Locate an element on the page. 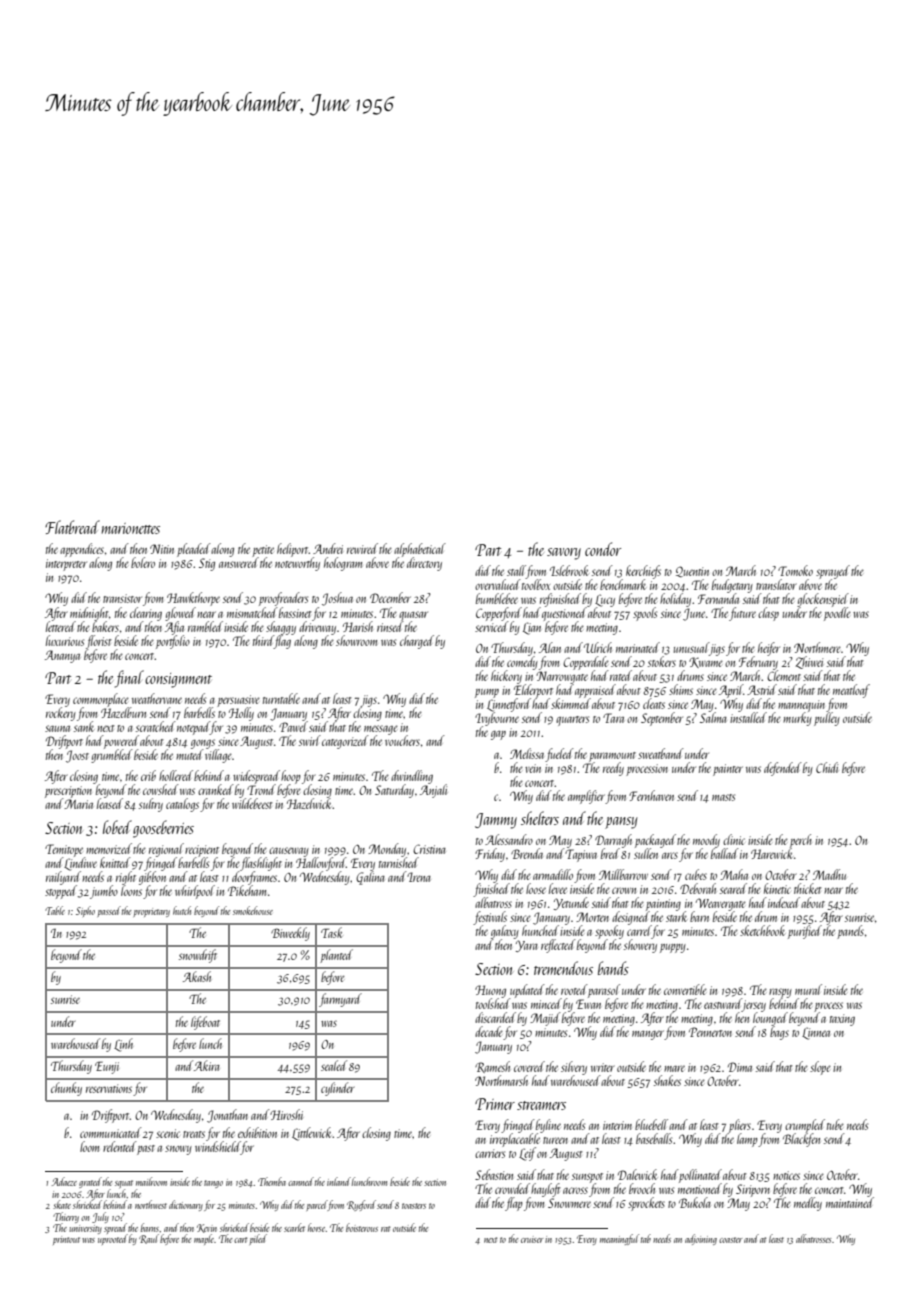 The width and height of the page is (924, 1308). coaster is located at coordinates (730, 1240).
